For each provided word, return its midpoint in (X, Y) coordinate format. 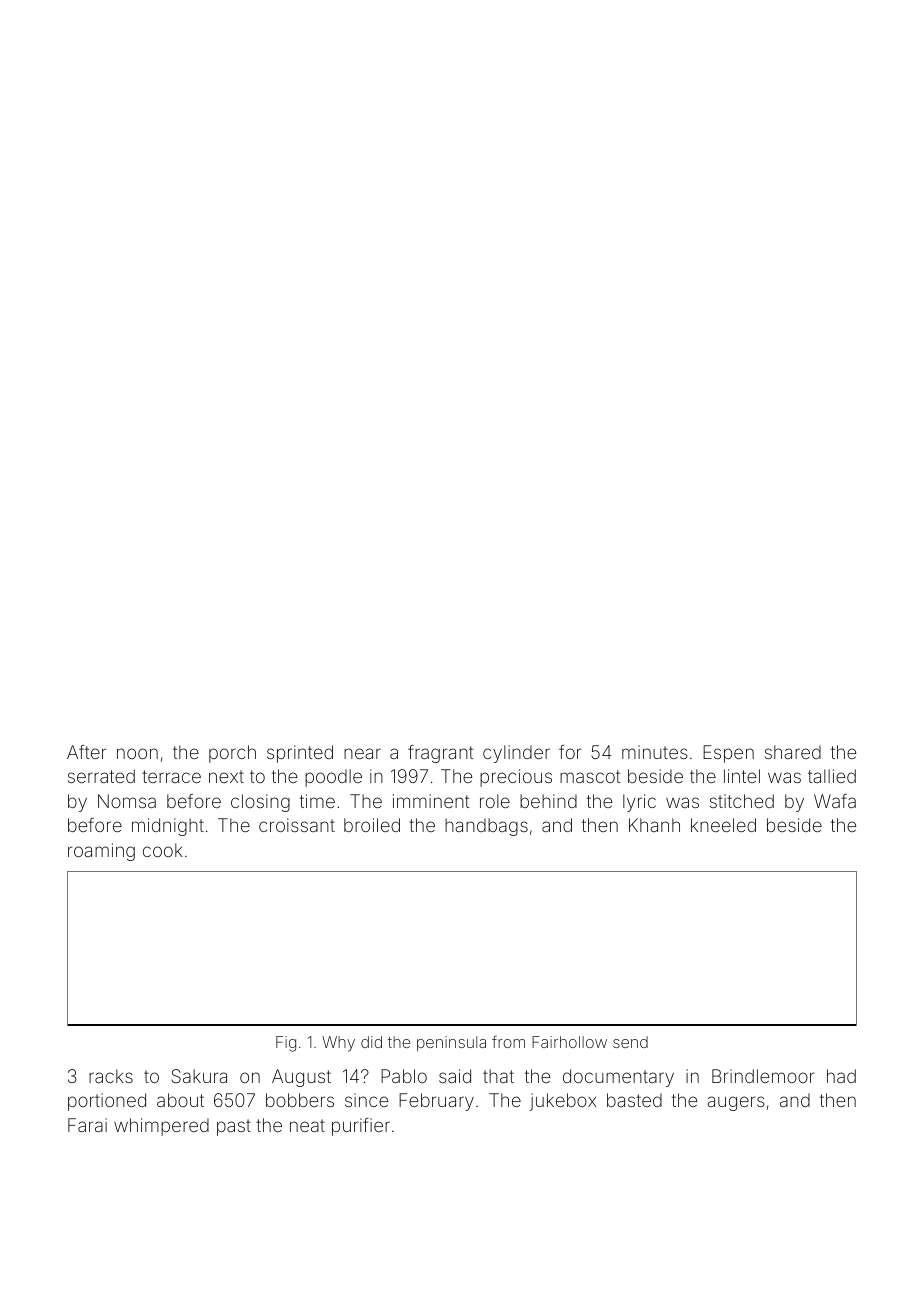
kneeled (723, 825)
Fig (286, 1044)
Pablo (404, 1076)
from (508, 1041)
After (86, 752)
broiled (372, 825)
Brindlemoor (763, 1076)
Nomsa (127, 801)
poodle (333, 778)
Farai (87, 1125)
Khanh (654, 825)
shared (793, 752)
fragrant (441, 754)
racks (111, 1076)
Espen (728, 754)
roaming (101, 852)
